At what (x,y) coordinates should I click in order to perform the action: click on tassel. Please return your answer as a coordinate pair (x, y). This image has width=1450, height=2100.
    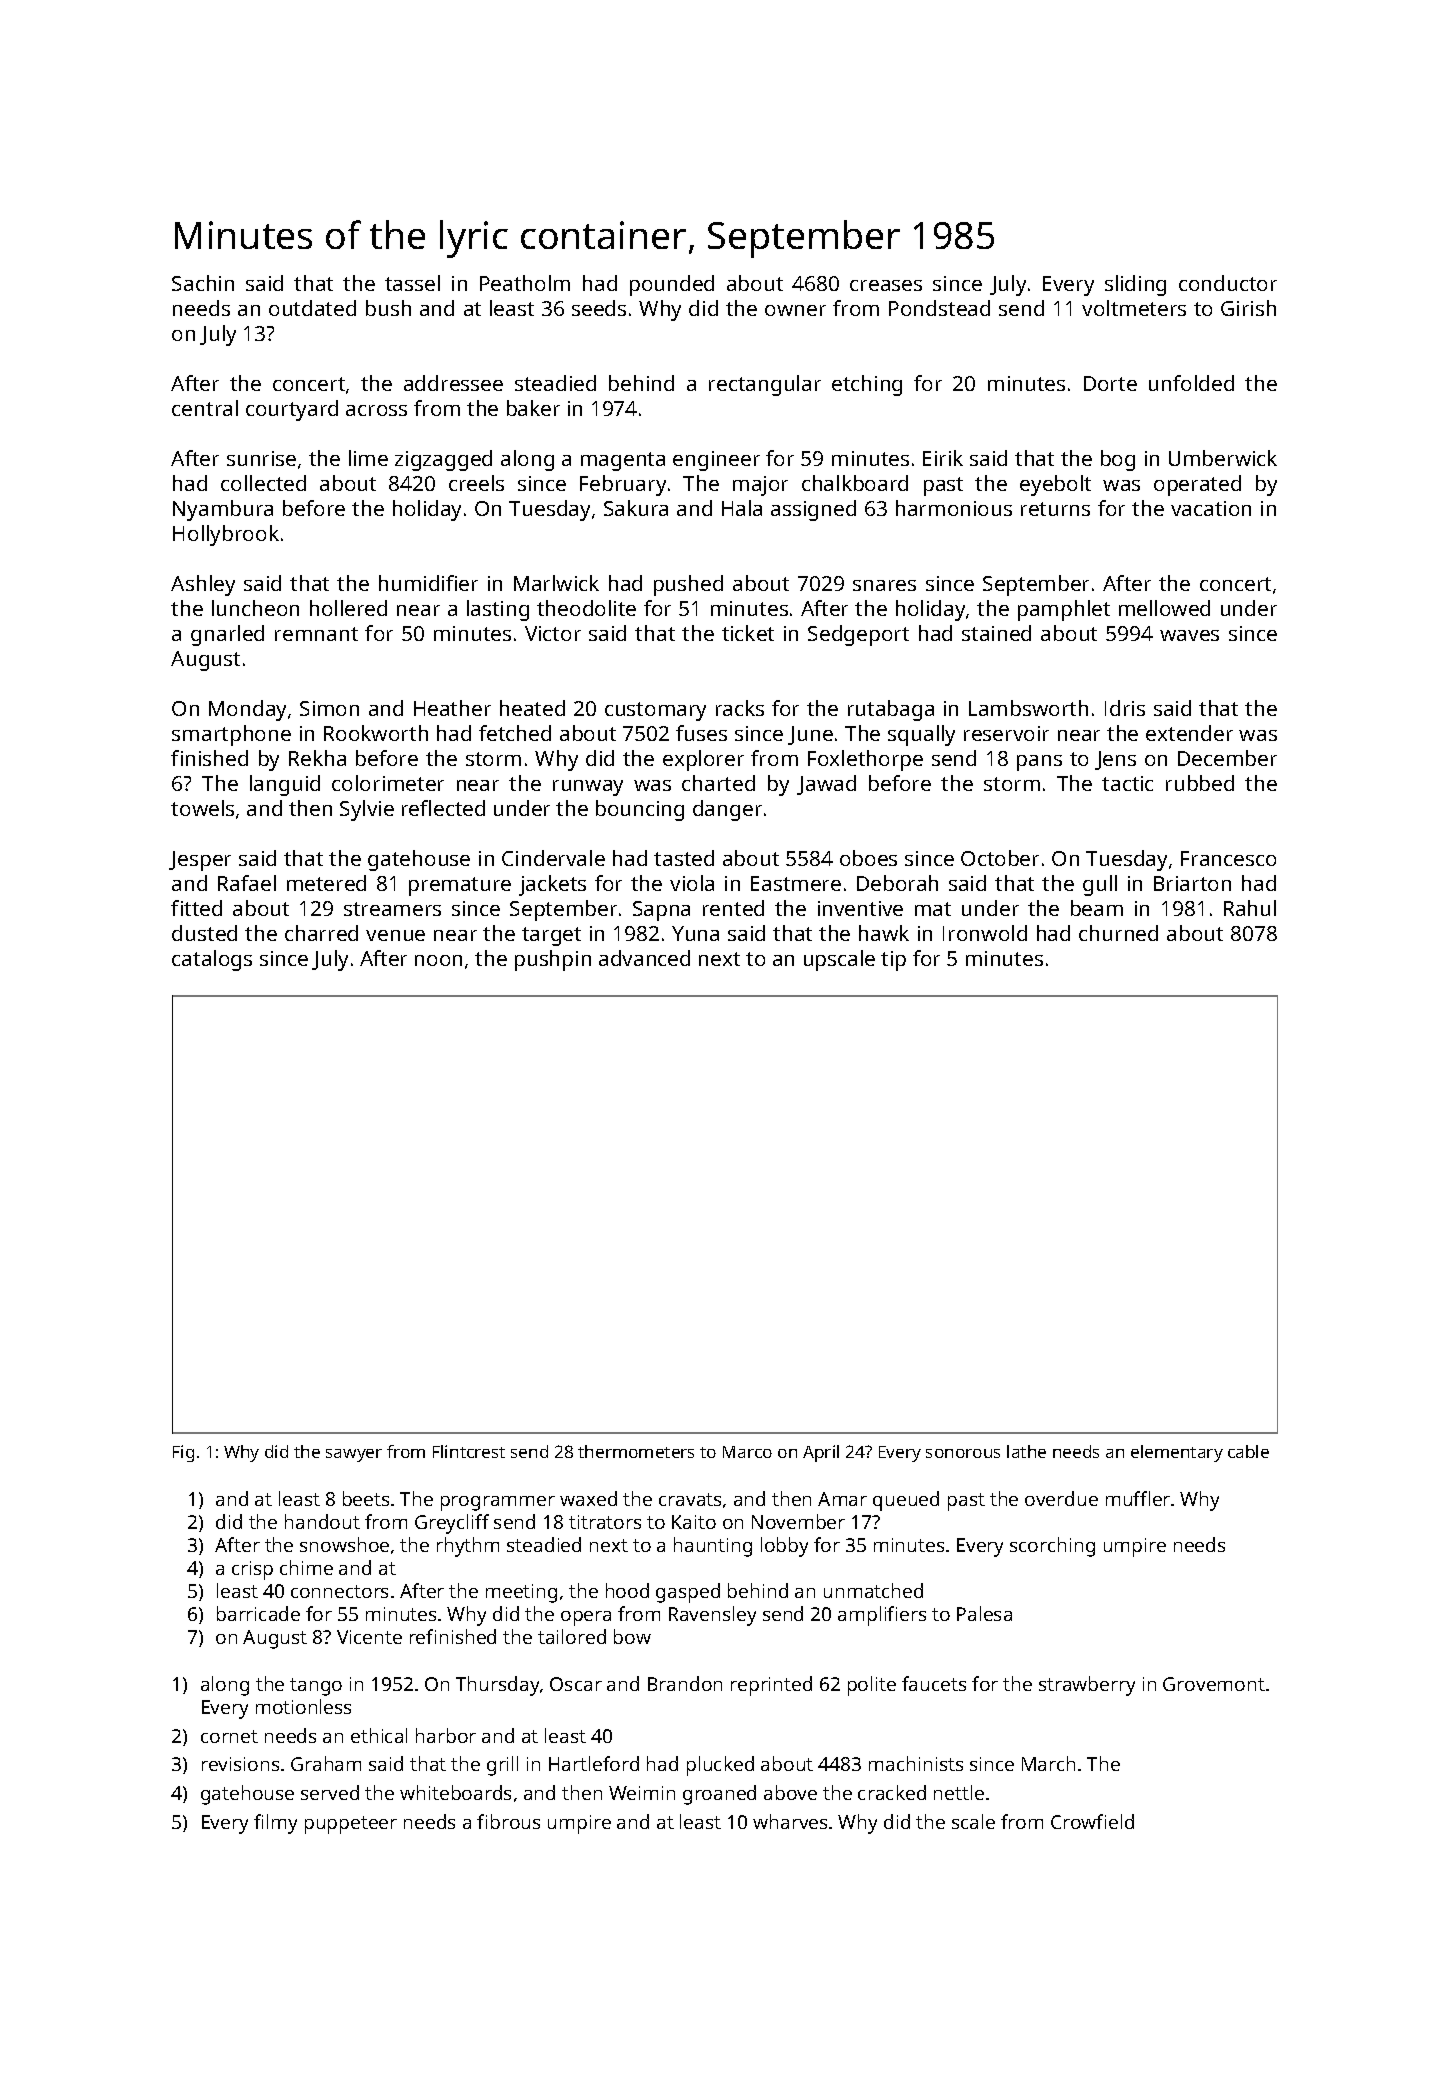
    Looking at the image, I should click on (412, 283).
